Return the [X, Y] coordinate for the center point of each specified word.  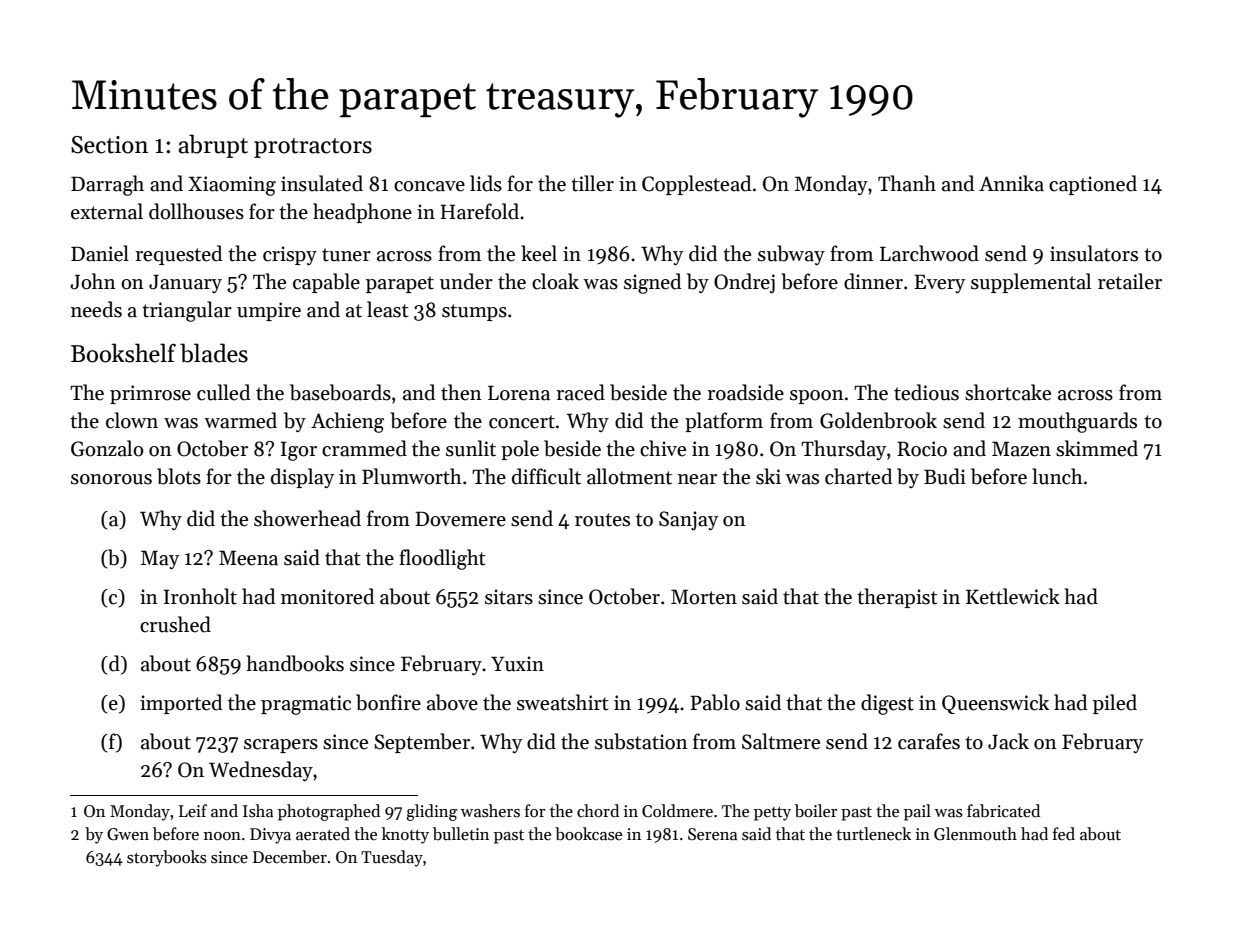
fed [1064, 833]
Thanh [907, 183]
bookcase [588, 834]
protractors [313, 148]
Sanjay [688, 520]
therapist [897, 598]
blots [179, 476]
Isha [258, 811]
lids [486, 183]
